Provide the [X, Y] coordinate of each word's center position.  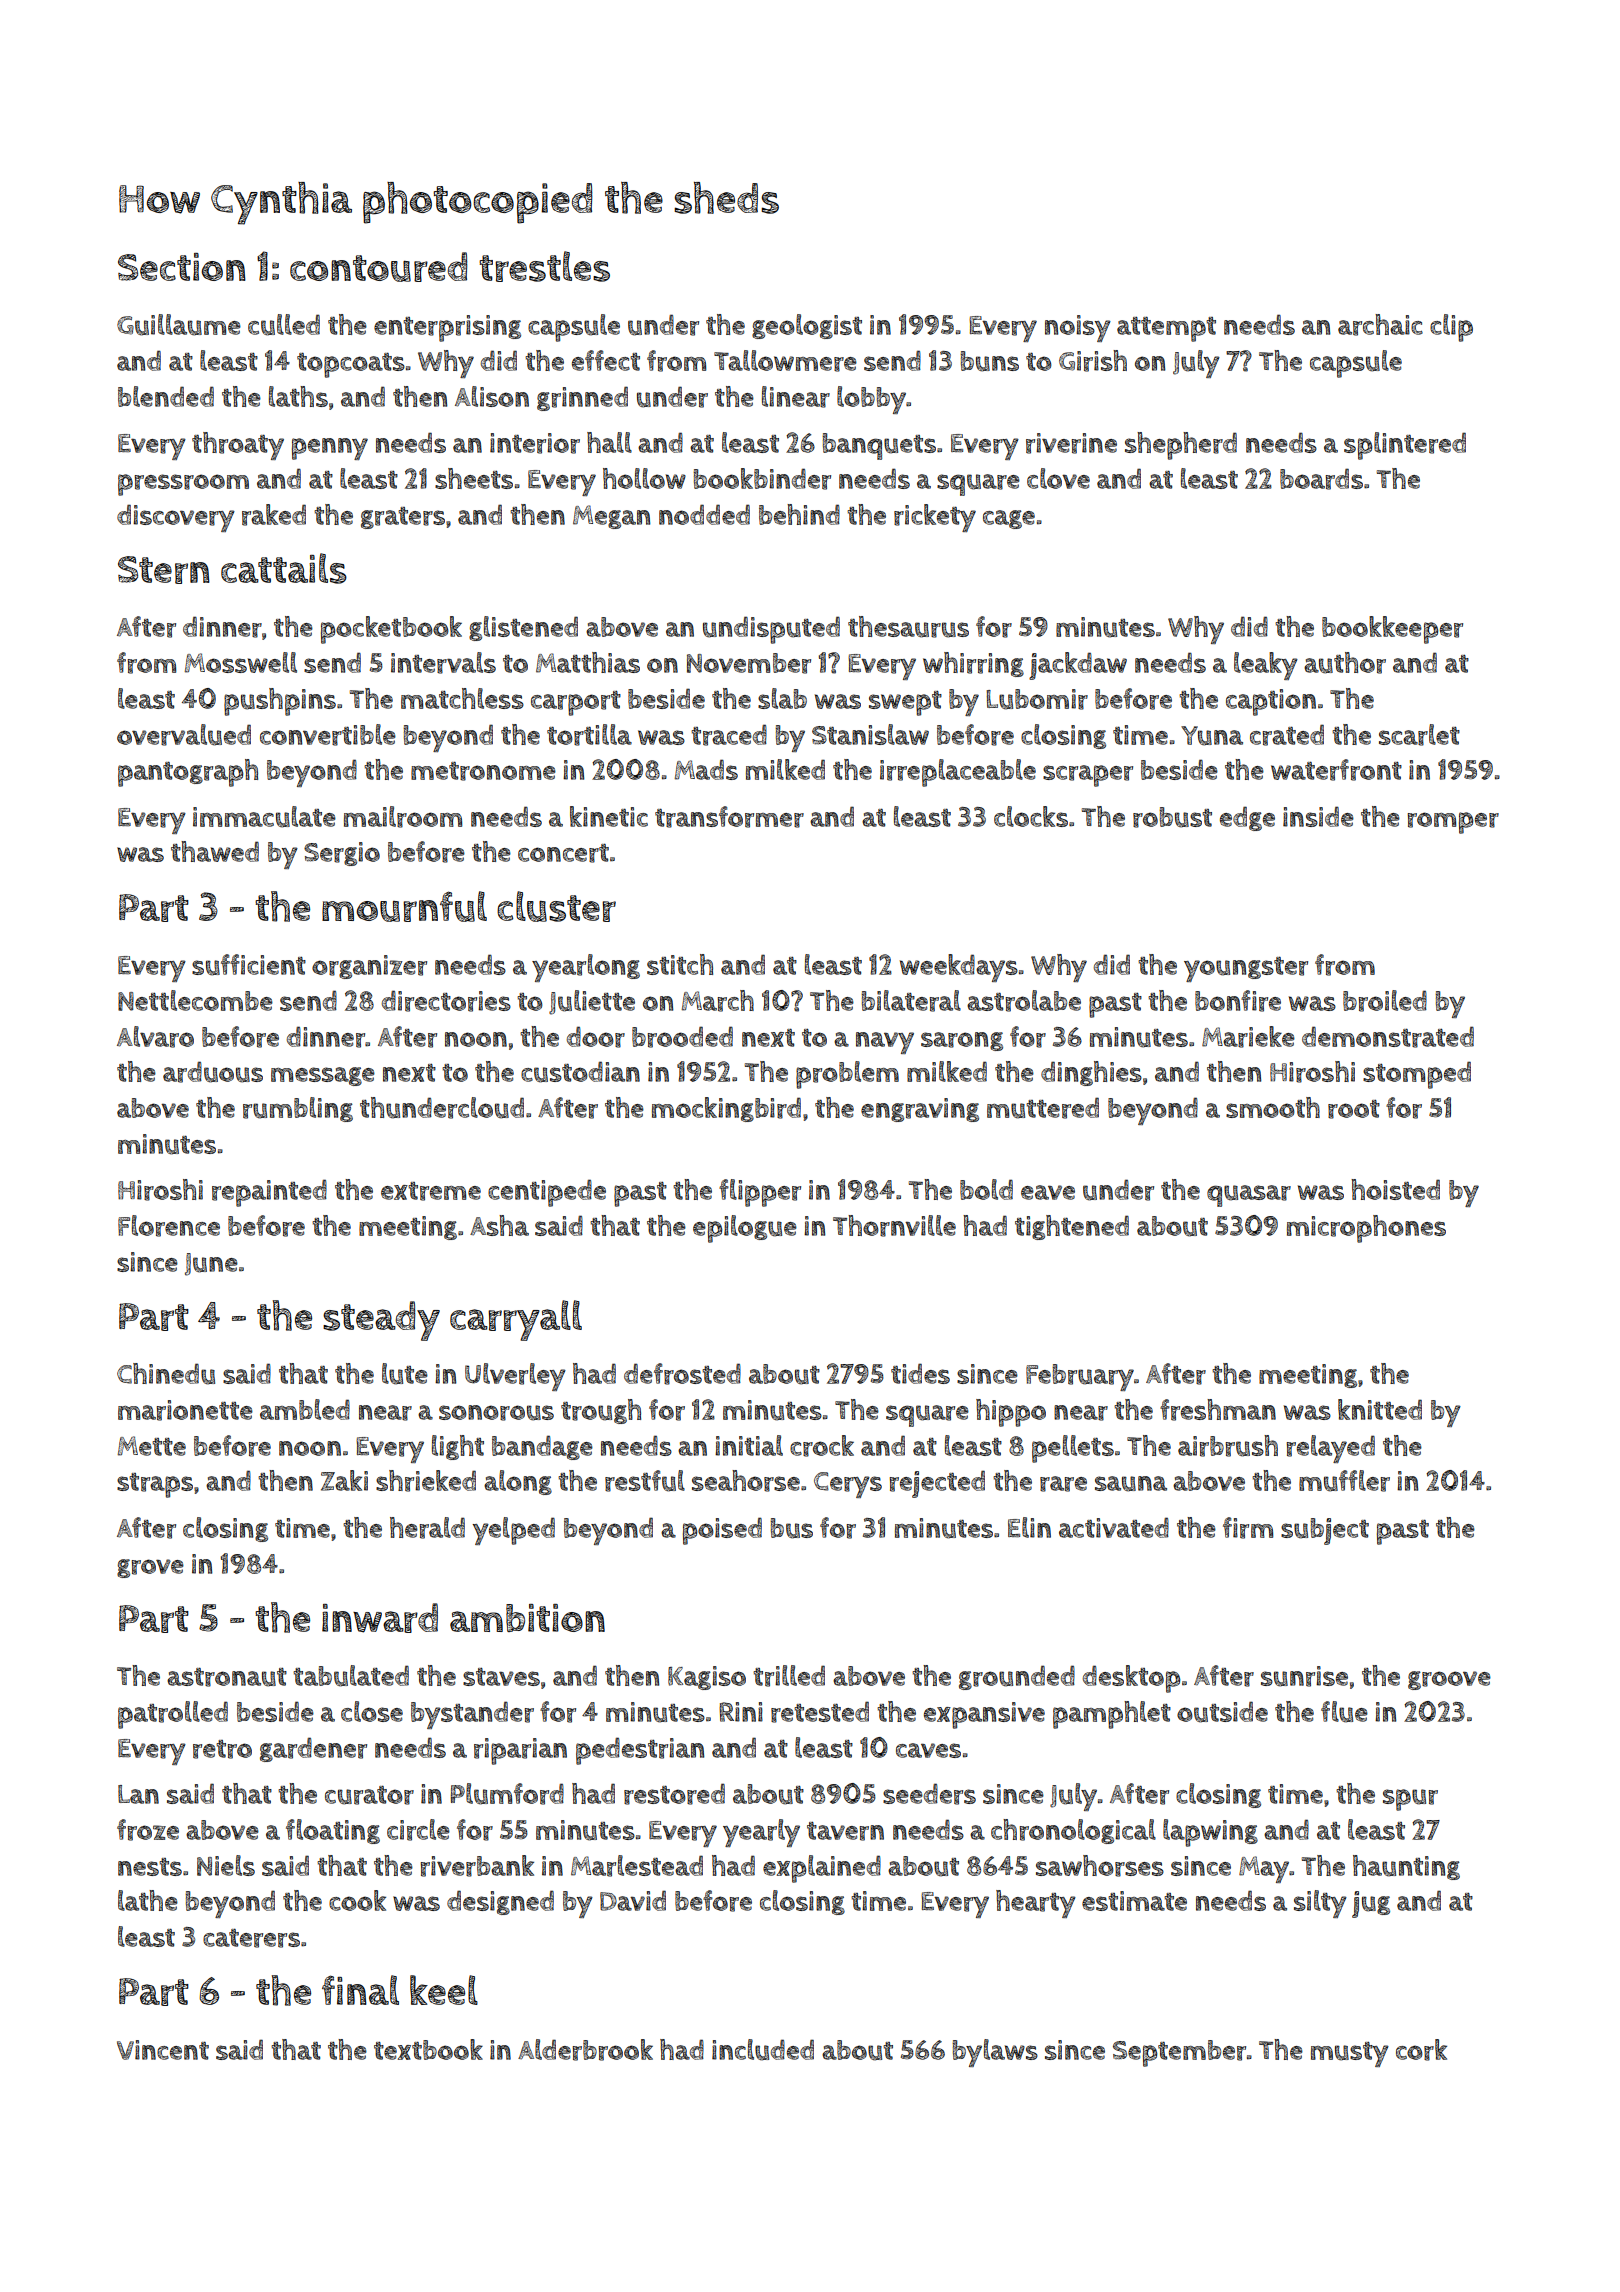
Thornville [894, 1226]
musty [1350, 2054]
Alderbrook [585, 2050]
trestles [544, 266]
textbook [428, 2049]
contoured [378, 267]
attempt [1166, 329]
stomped [1417, 1075]
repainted [269, 1193]
